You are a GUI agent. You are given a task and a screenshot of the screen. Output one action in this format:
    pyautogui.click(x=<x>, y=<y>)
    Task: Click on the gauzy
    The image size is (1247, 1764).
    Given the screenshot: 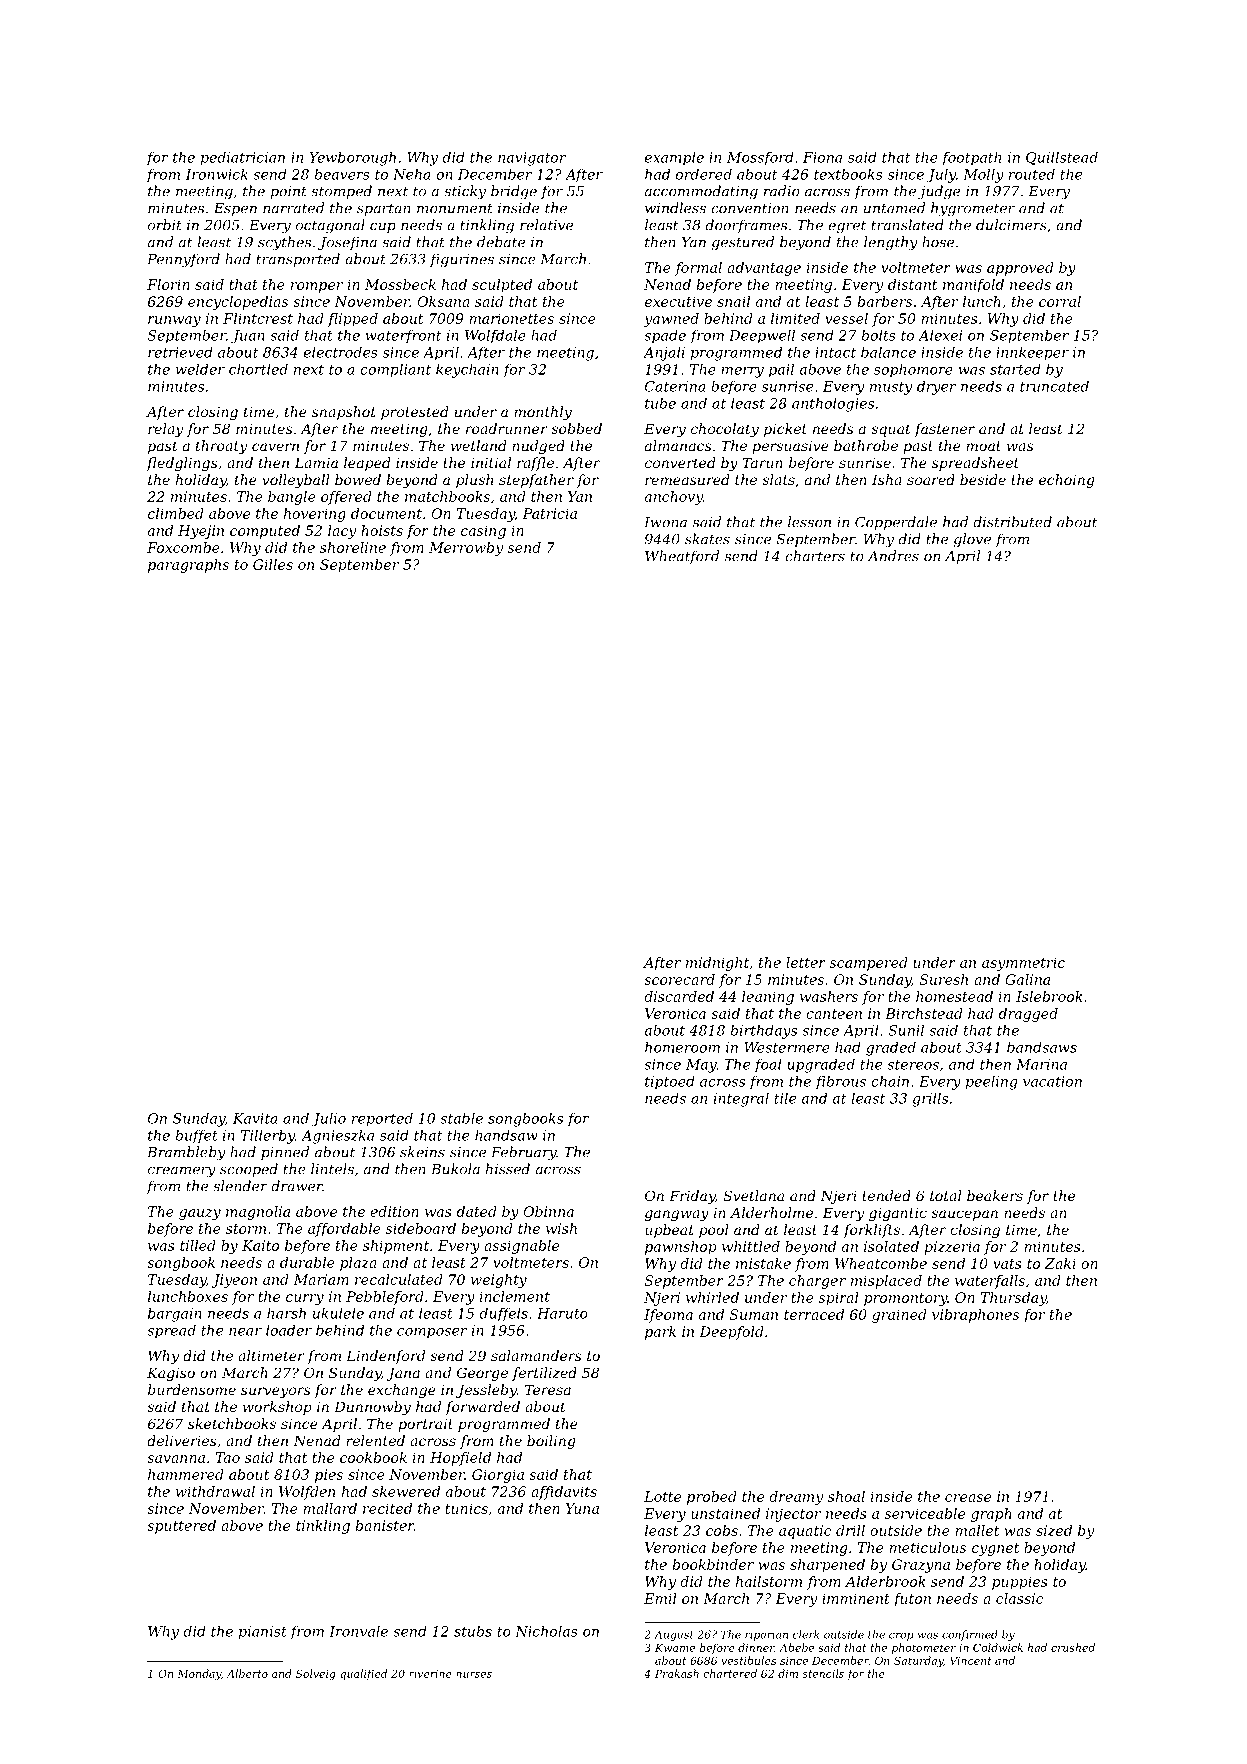 What is the action you would take?
    pyautogui.click(x=200, y=1214)
